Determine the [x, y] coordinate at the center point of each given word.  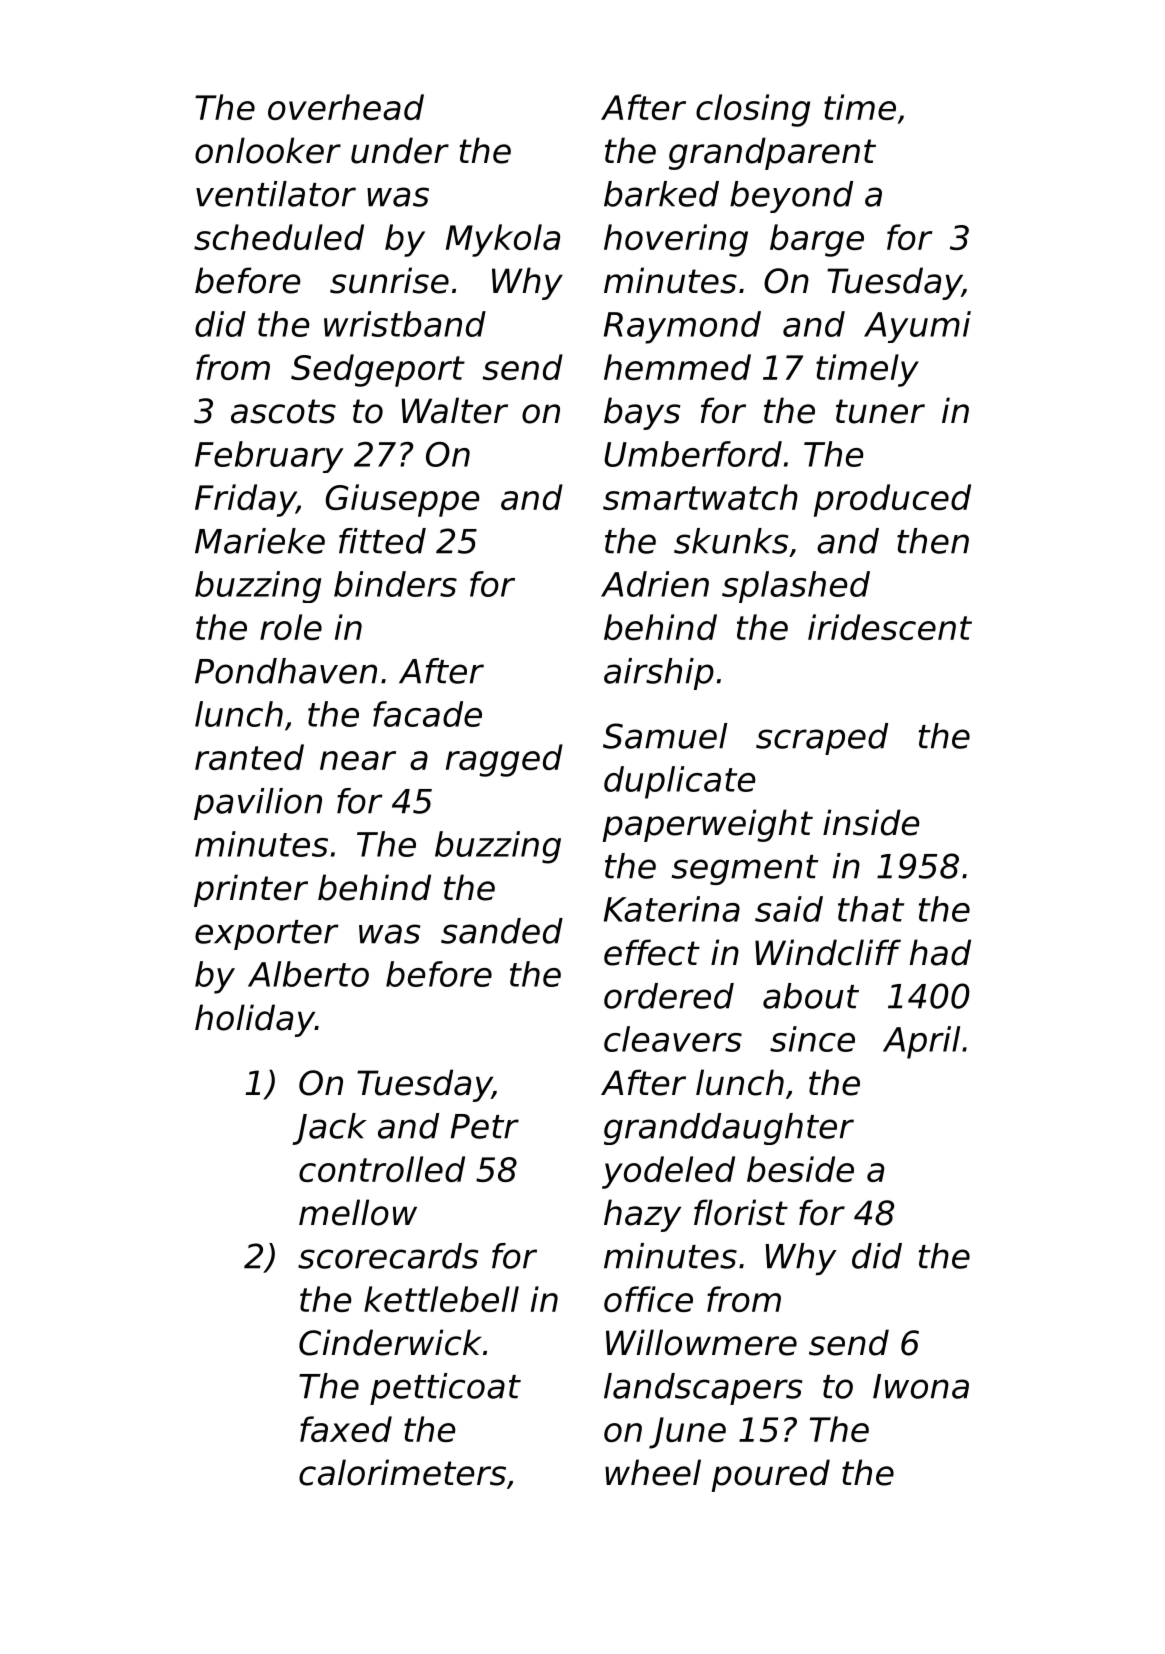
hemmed [677, 367]
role [291, 627]
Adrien [655, 584]
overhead [346, 107]
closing [753, 110]
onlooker [268, 150]
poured [771, 1475]
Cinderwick [390, 1342]
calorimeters [402, 1472]
